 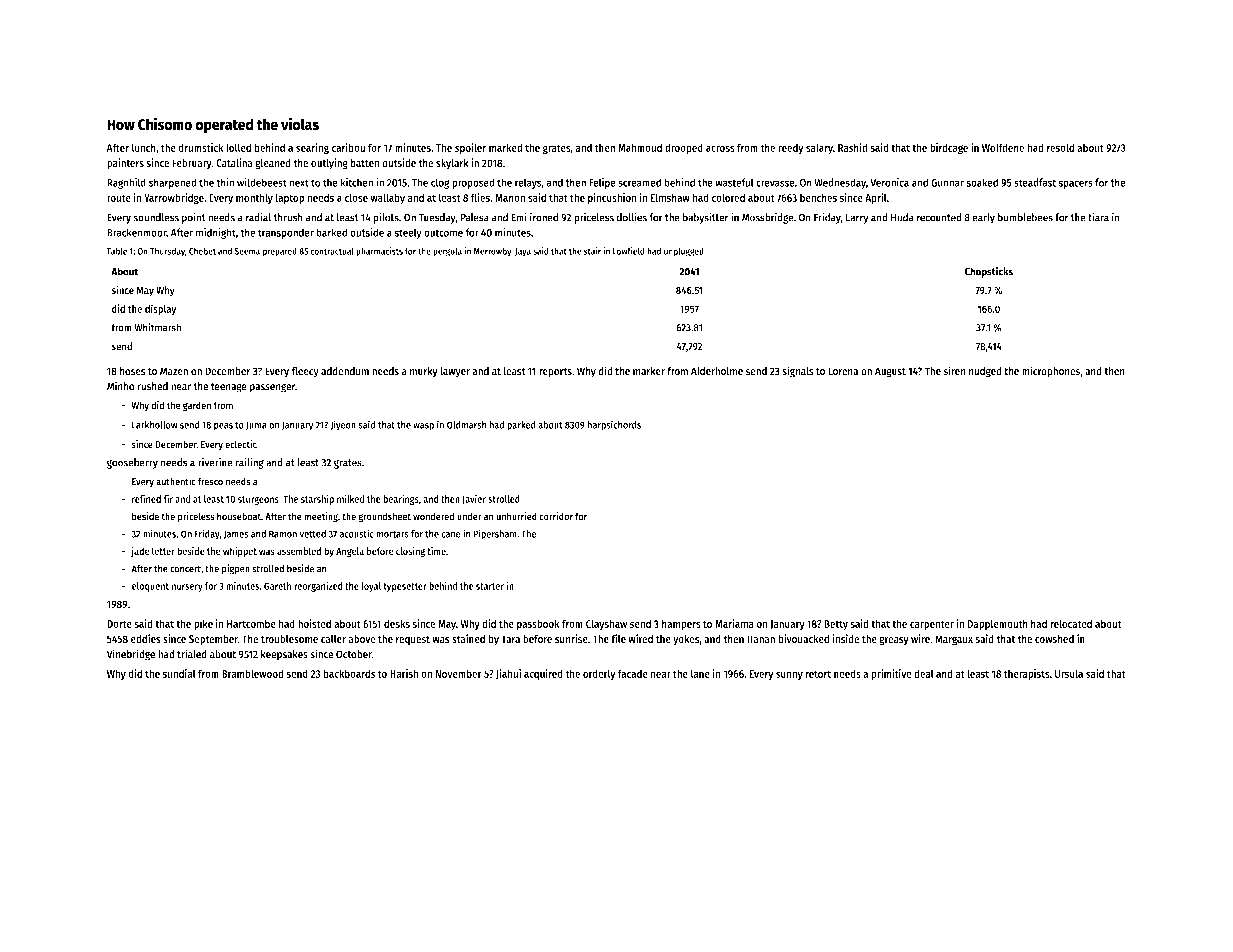 What do you see at coordinates (238, 147) in the screenshot?
I see `lolled` at bounding box center [238, 147].
